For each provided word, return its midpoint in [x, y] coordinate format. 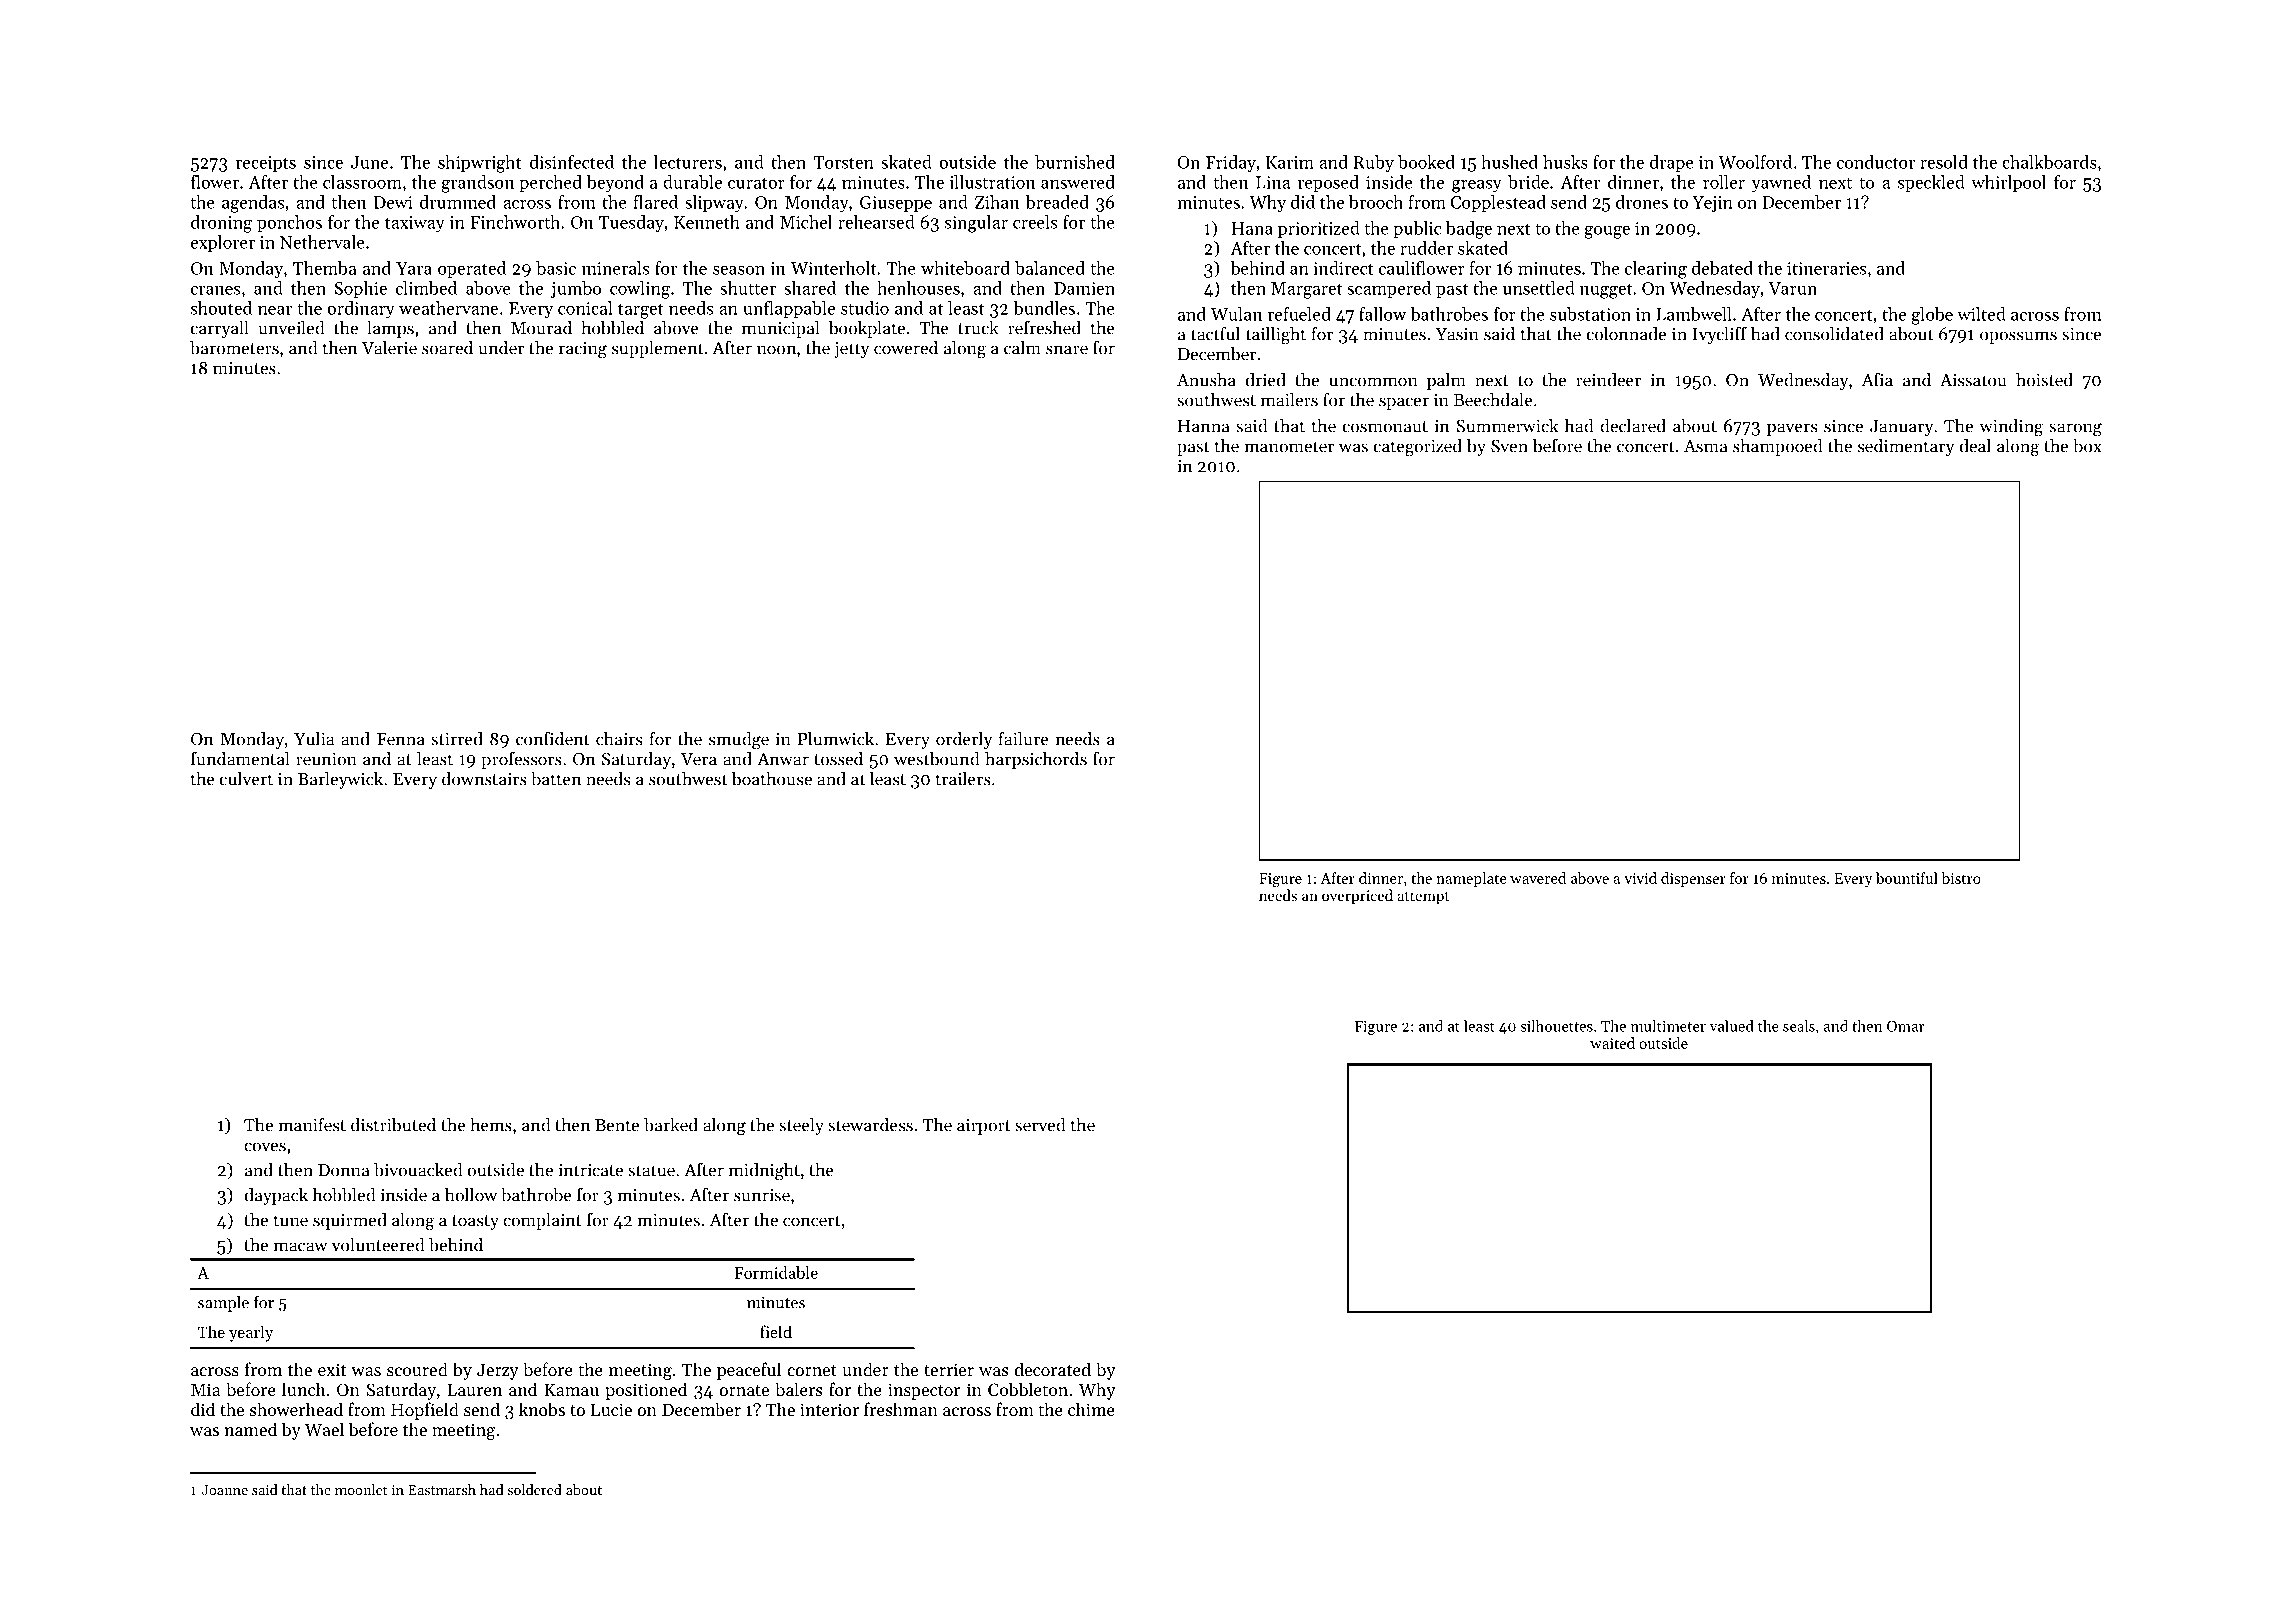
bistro [1961, 878]
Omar [1906, 1026]
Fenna [401, 739]
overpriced [1357, 896]
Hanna [1204, 426]
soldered [535, 1489]
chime [1091, 1409]
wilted [1981, 314]
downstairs [484, 779]
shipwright [480, 164]
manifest [312, 1124]
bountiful [1907, 878]
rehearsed [876, 222]
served [1040, 1125]
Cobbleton [1028, 1389]
